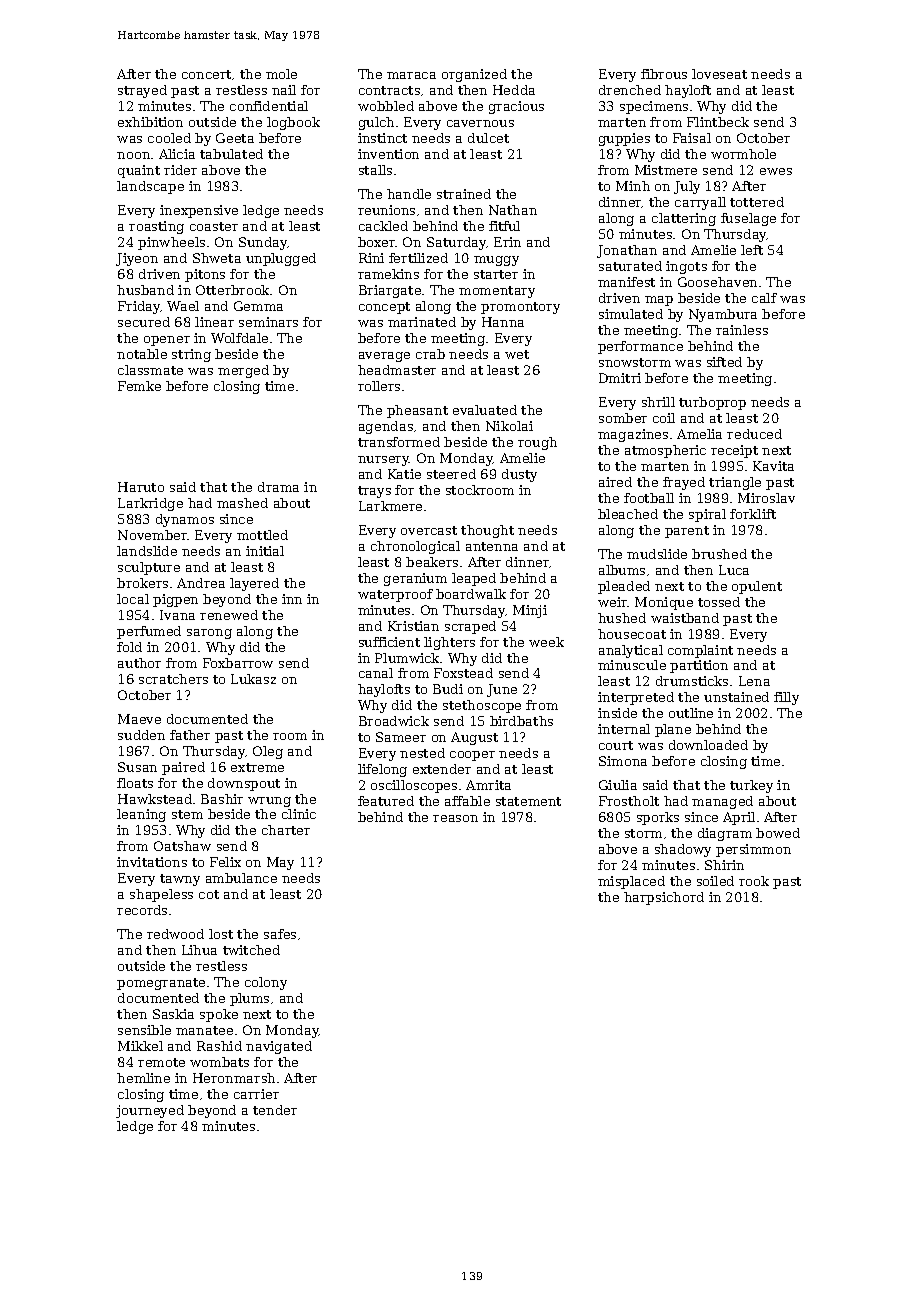 This image has width=924, height=1308. Describe the element at coordinates (664, 898) in the image. I see `harpsichord` at that location.
